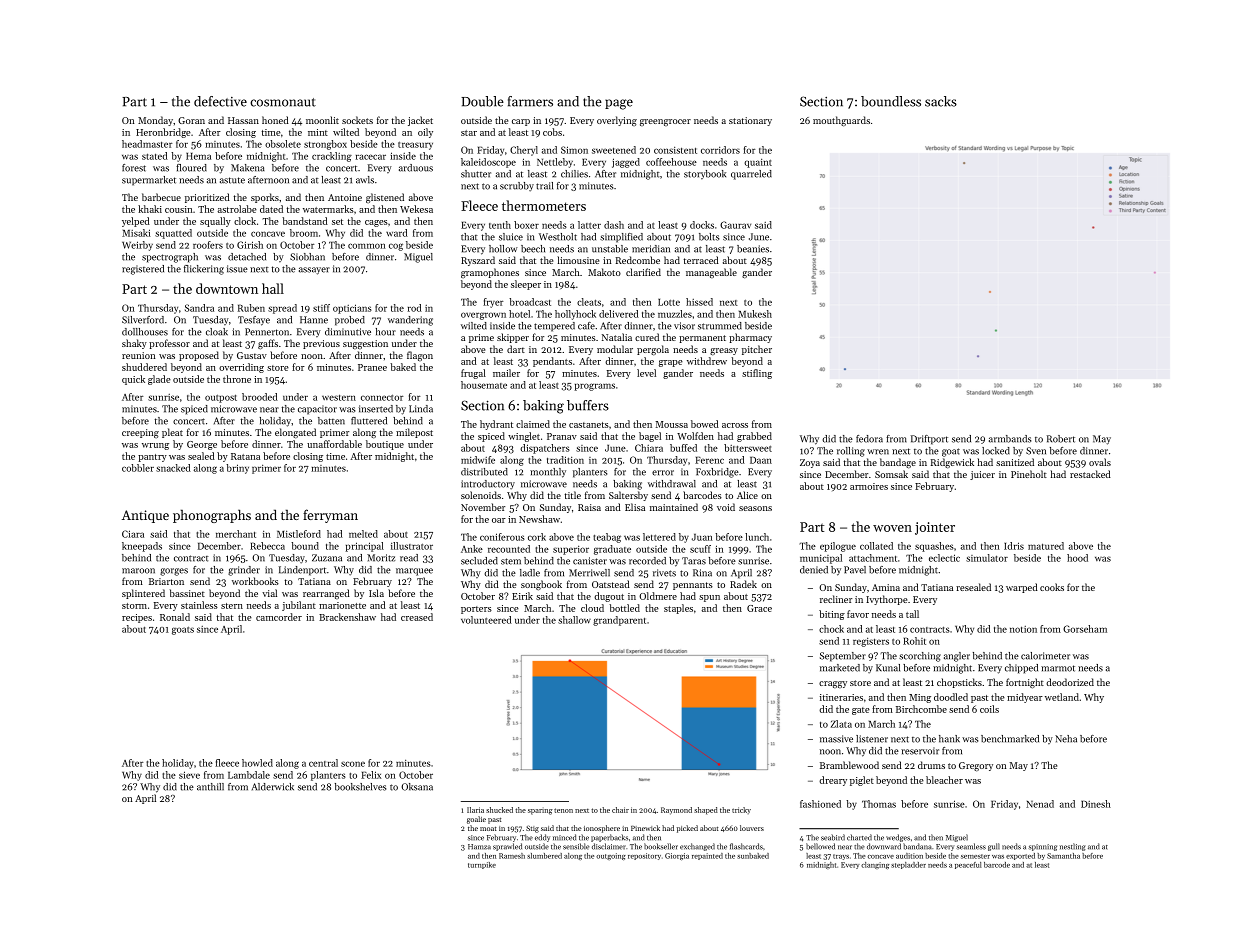 This page has height=952, width=1233. What do you see at coordinates (530, 101) in the page?
I see `farmers` at bounding box center [530, 101].
